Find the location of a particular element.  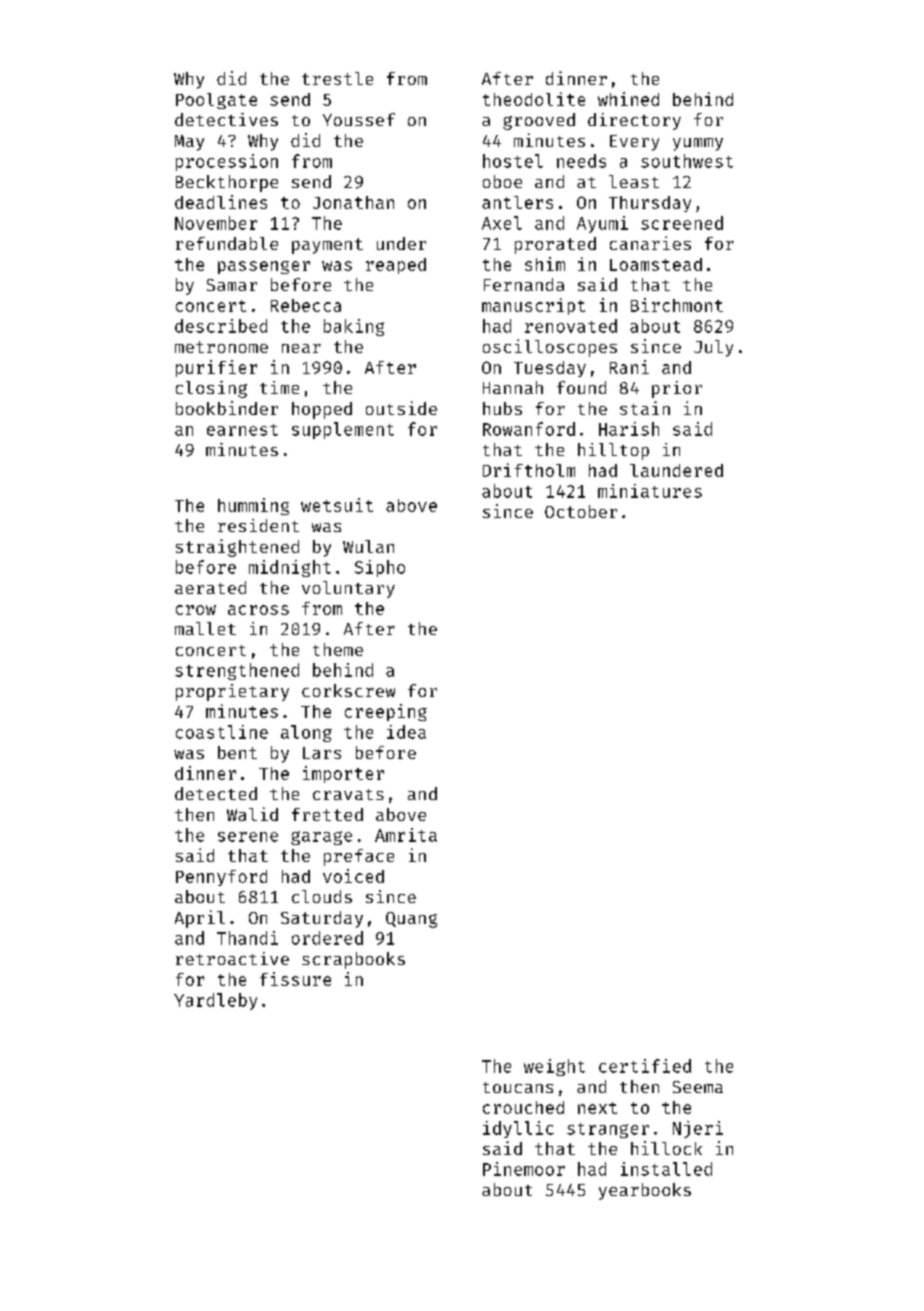

hilltop is located at coordinates (613, 451).
